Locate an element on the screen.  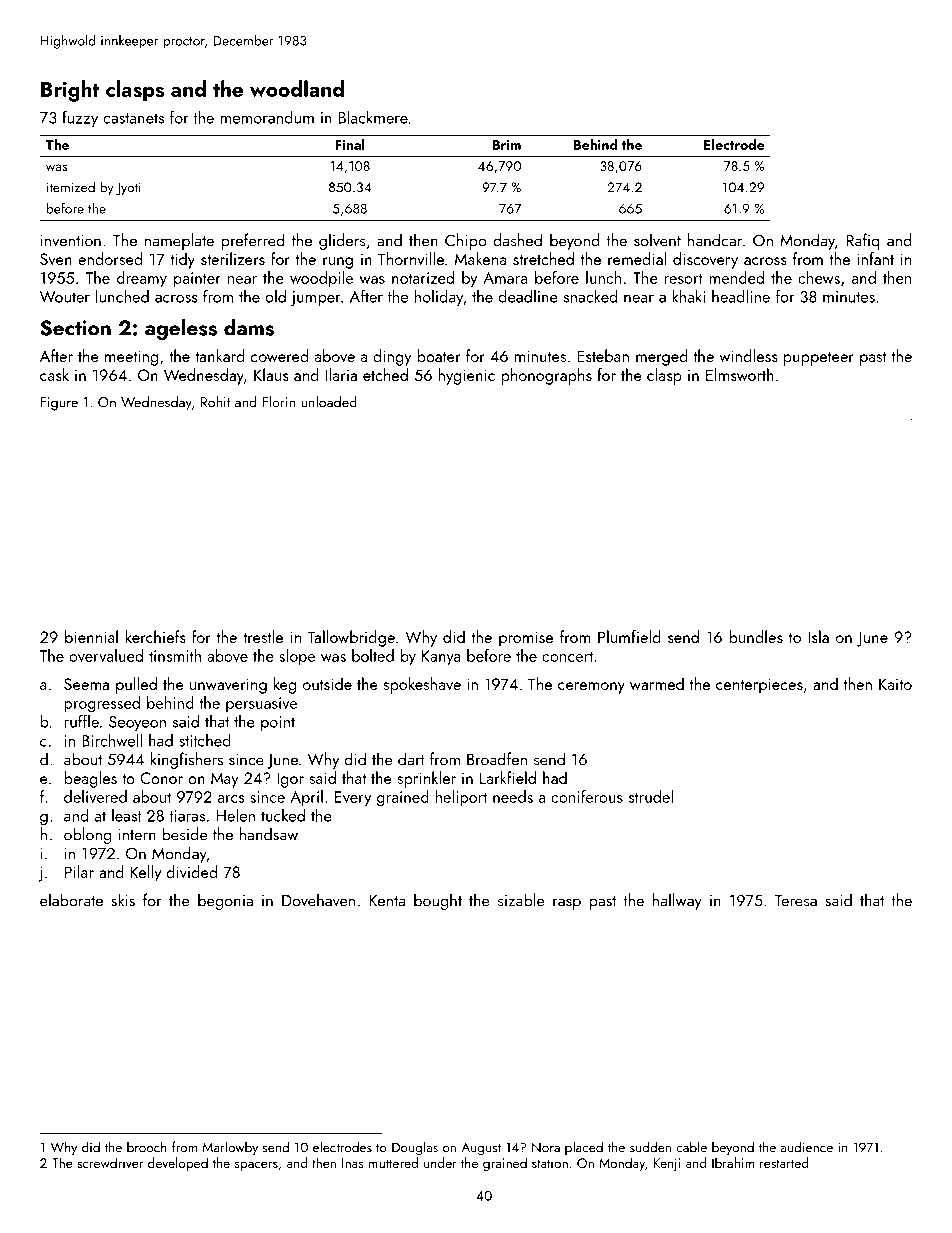
handcar is located at coordinates (715, 240).
